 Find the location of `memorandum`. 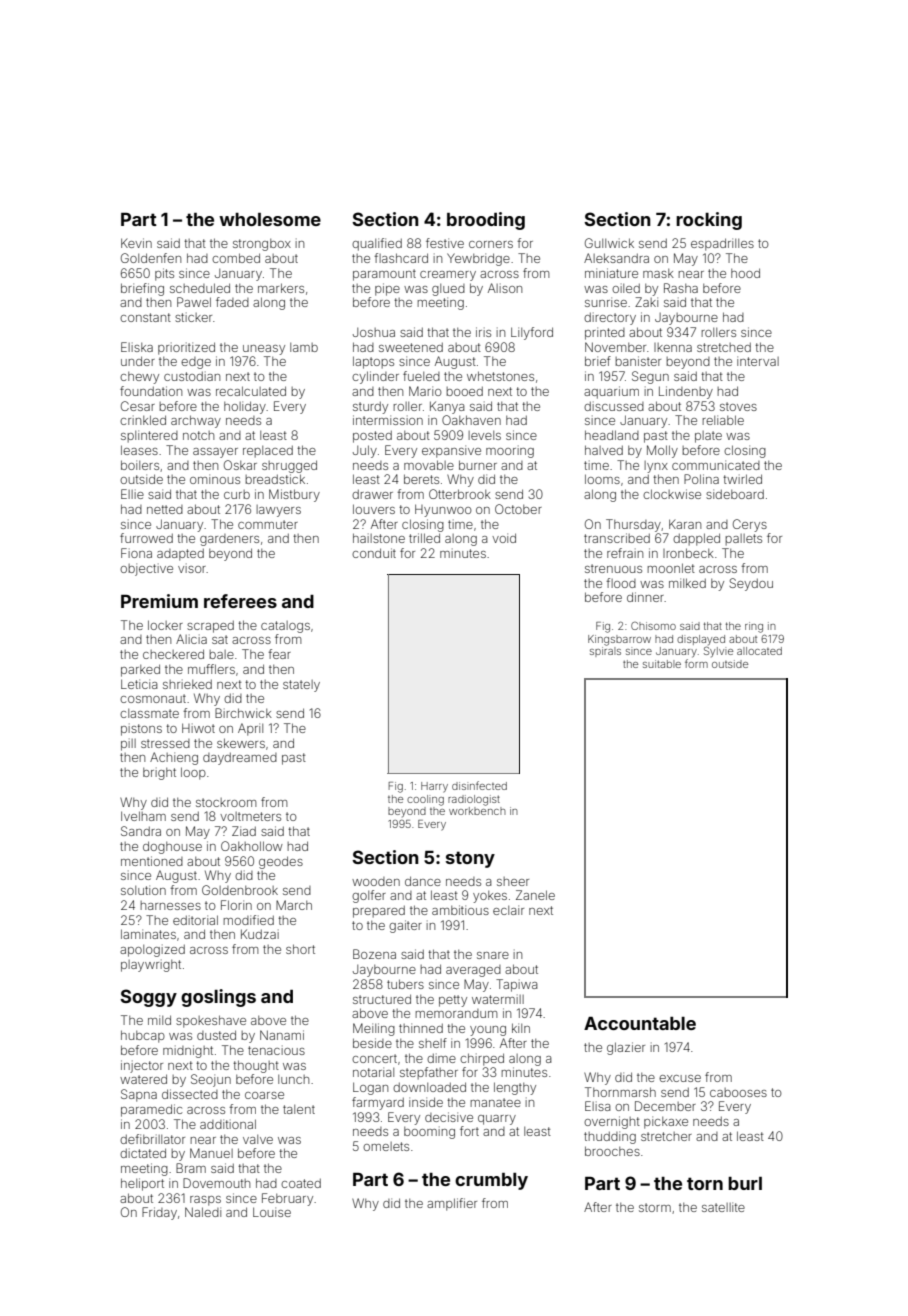

memorandum is located at coordinates (456, 1013).
